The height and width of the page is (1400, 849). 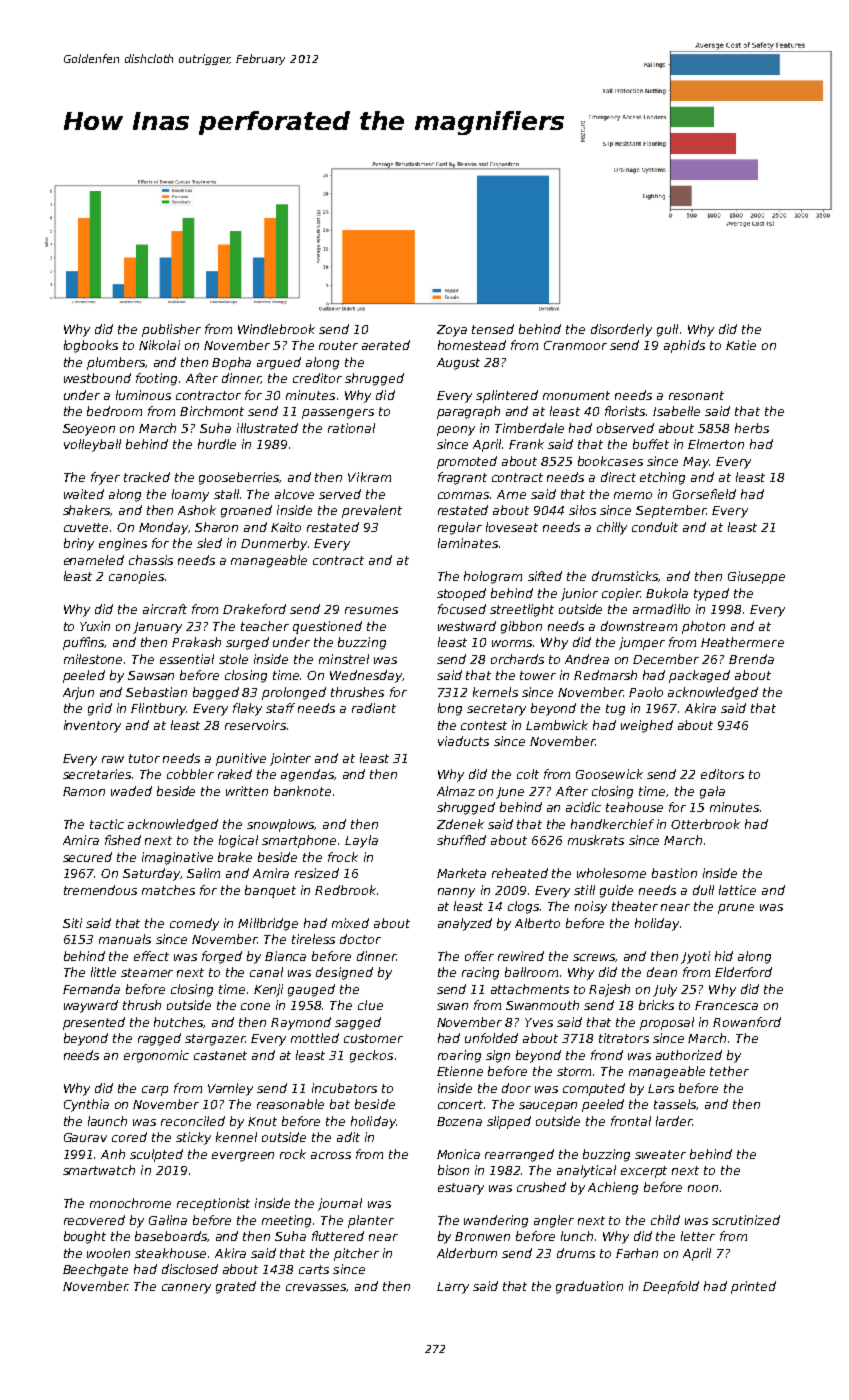 What do you see at coordinates (615, 710) in the page?
I see `tug` at bounding box center [615, 710].
